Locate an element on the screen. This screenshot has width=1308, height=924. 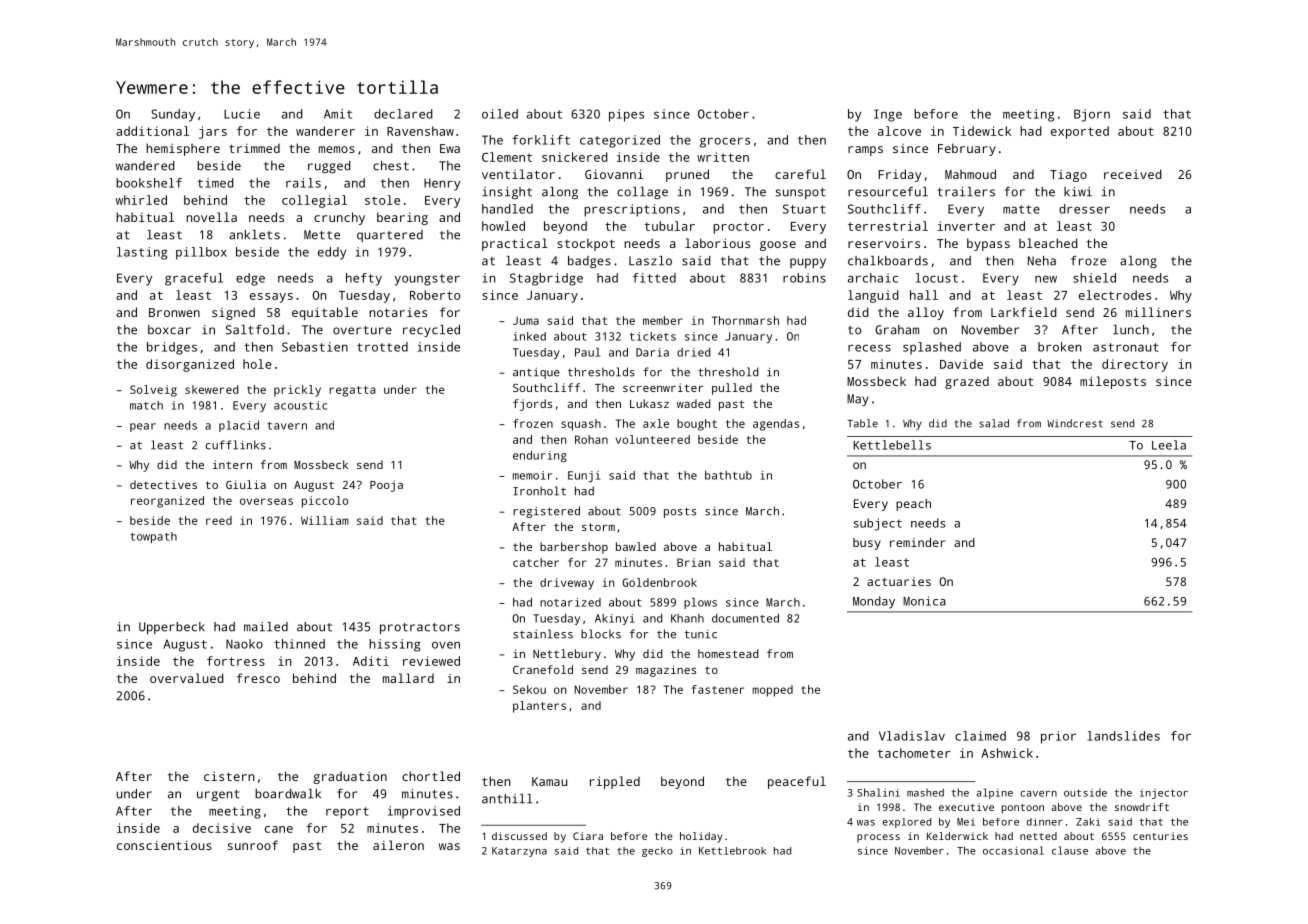
William is located at coordinates (325, 520).
